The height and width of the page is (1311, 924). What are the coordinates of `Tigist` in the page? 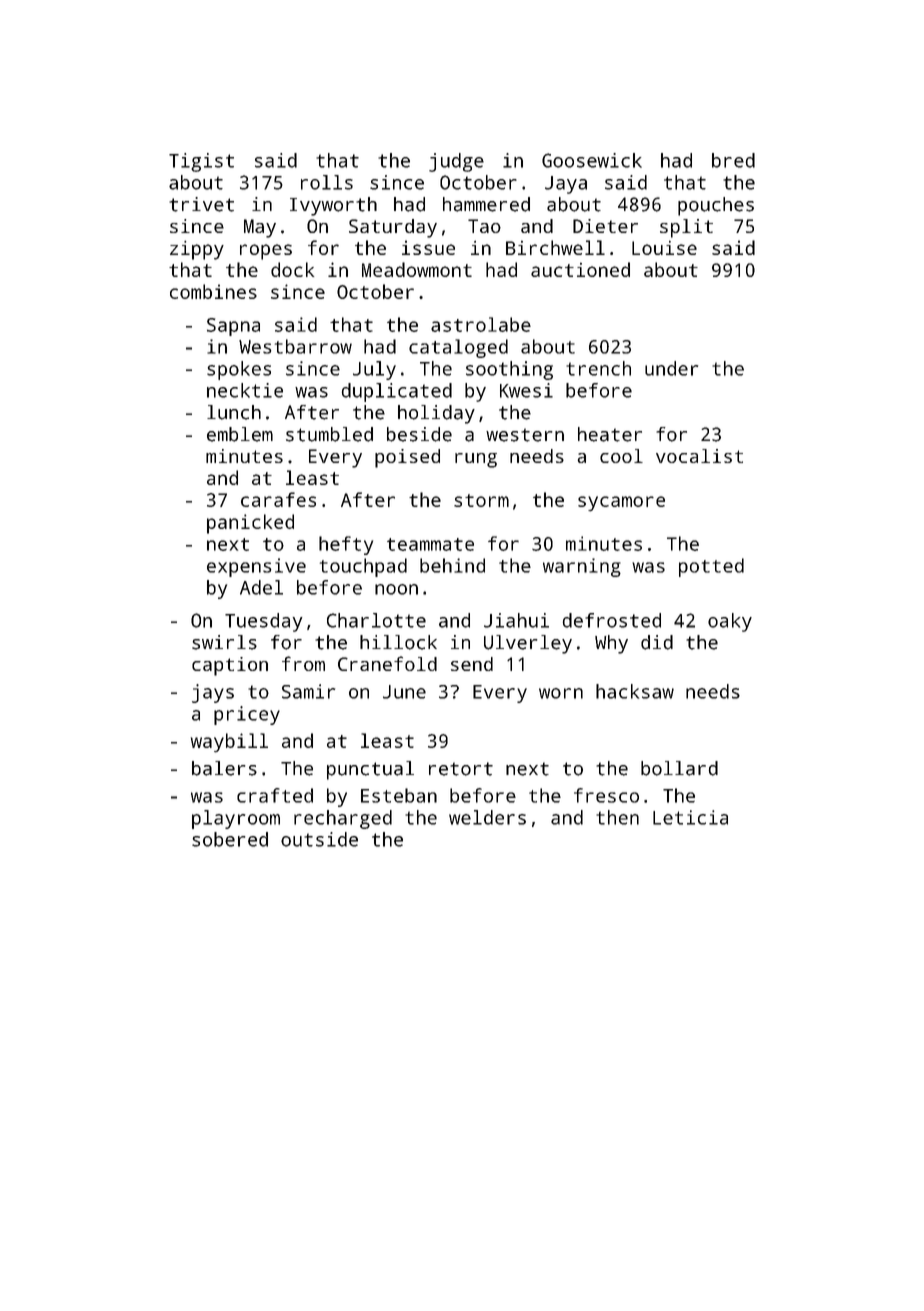 It's located at (201, 162).
